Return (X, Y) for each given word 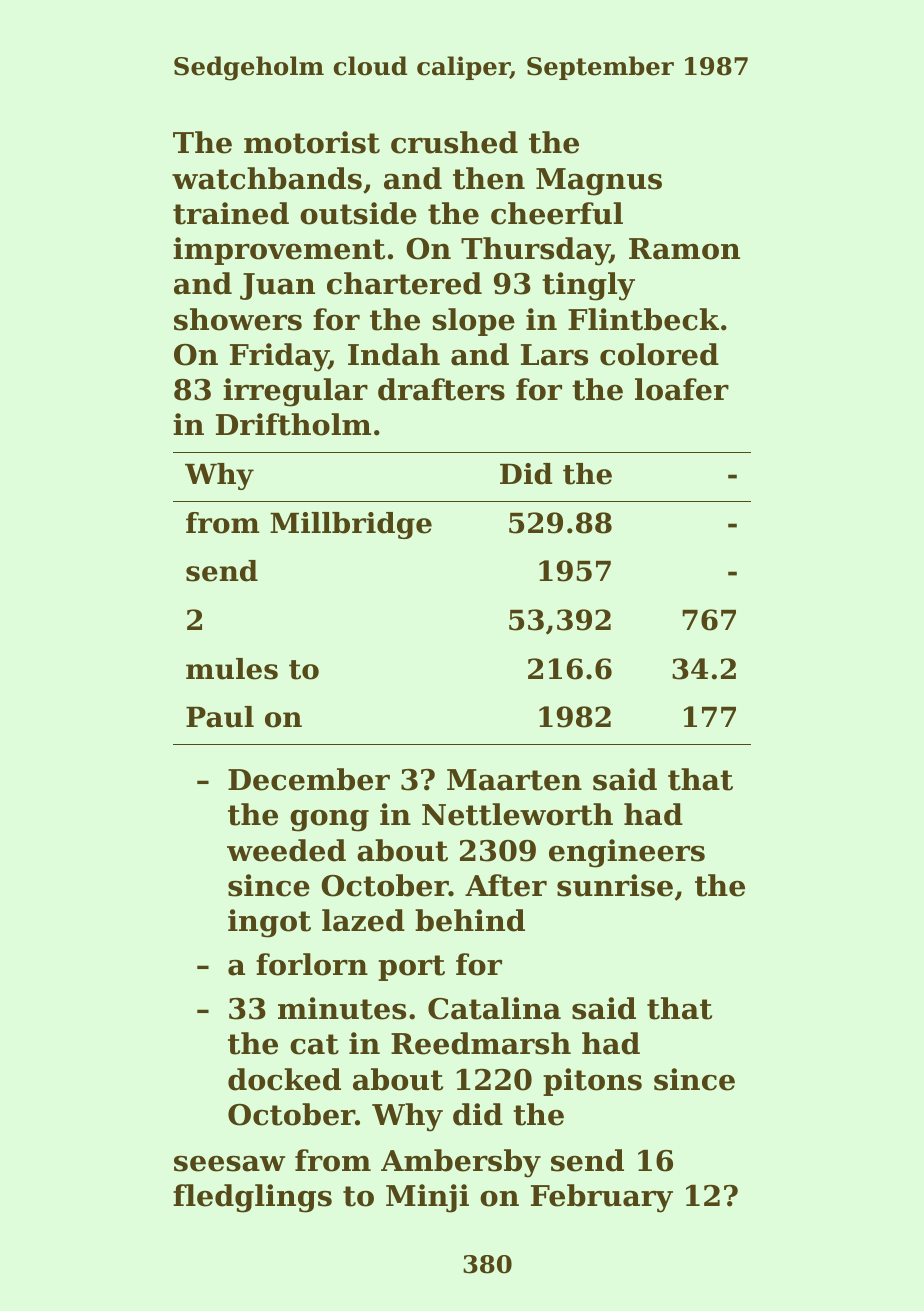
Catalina (494, 1008)
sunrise (615, 885)
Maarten (514, 780)
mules (232, 669)
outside (358, 213)
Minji (427, 1198)
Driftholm (293, 424)
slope (473, 322)
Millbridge (351, 525)
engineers (627, 853)
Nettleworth (517, 814)
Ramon (684, 249)
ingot (269, 923)
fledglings (252, 1198)
